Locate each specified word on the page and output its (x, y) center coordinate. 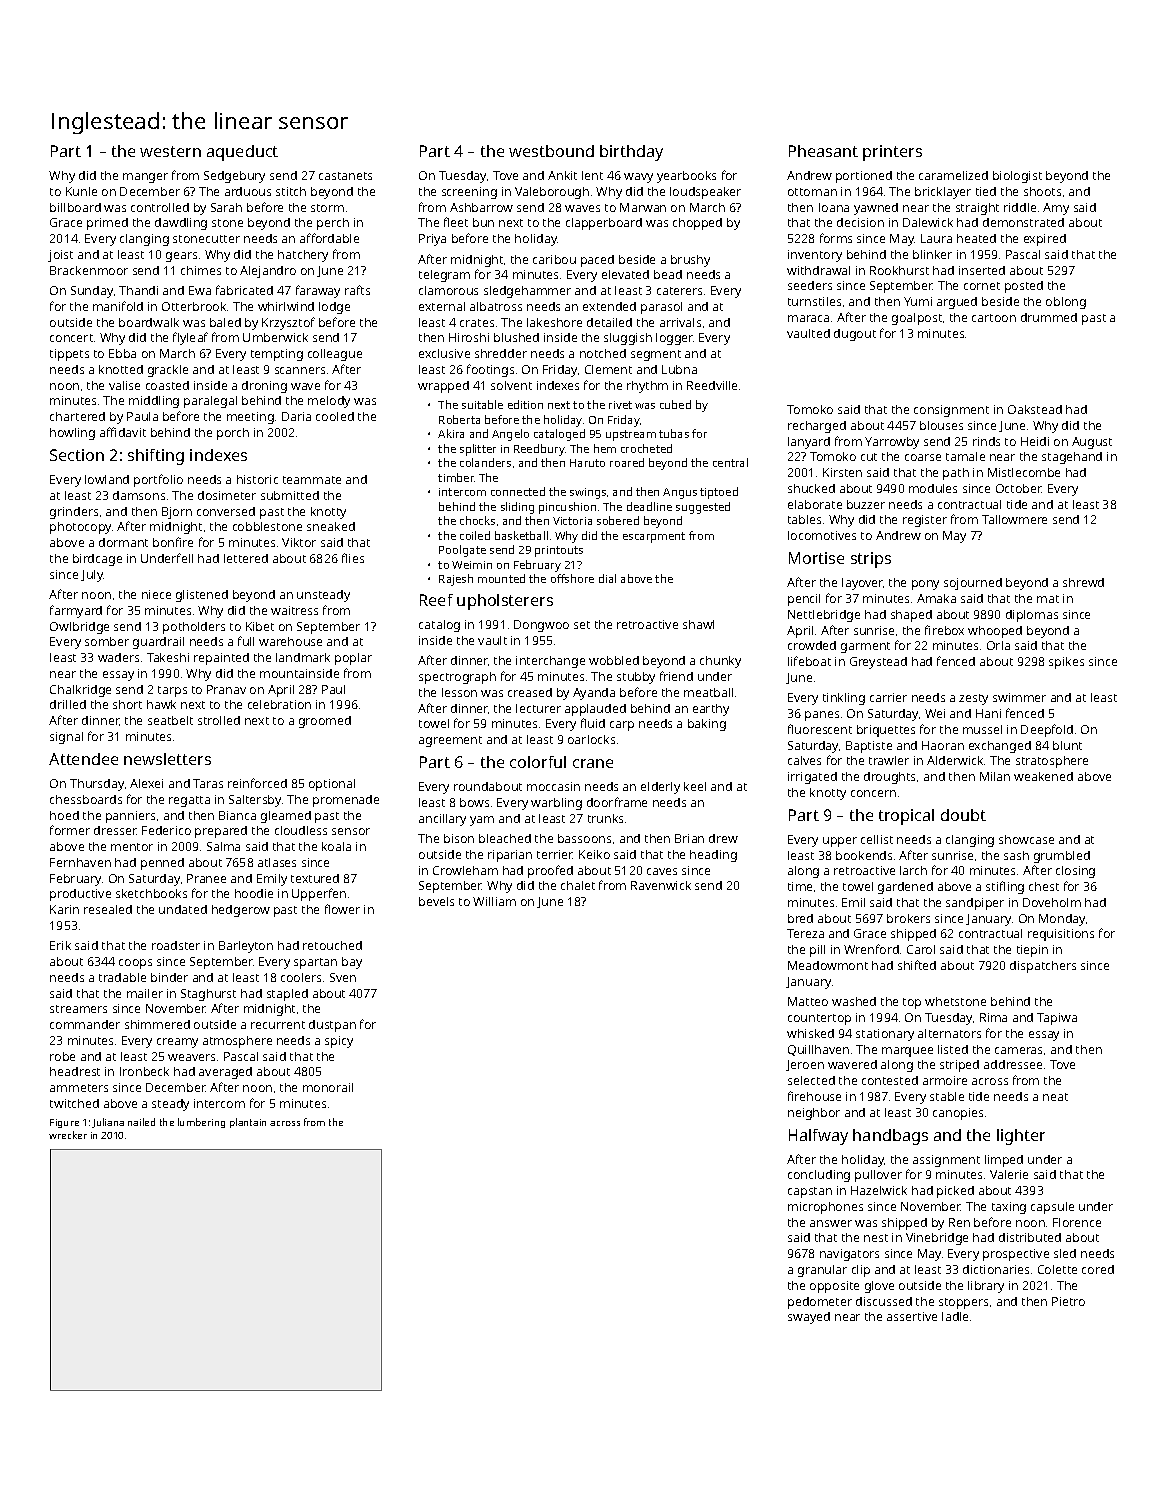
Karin (64, 909)
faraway (318, 291)
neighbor (814, 1114)
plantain (248, 1123)
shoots (1042, 191)
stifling (1005, 887)
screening (469, 193)
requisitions (1061, 935)
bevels (436, 901)
